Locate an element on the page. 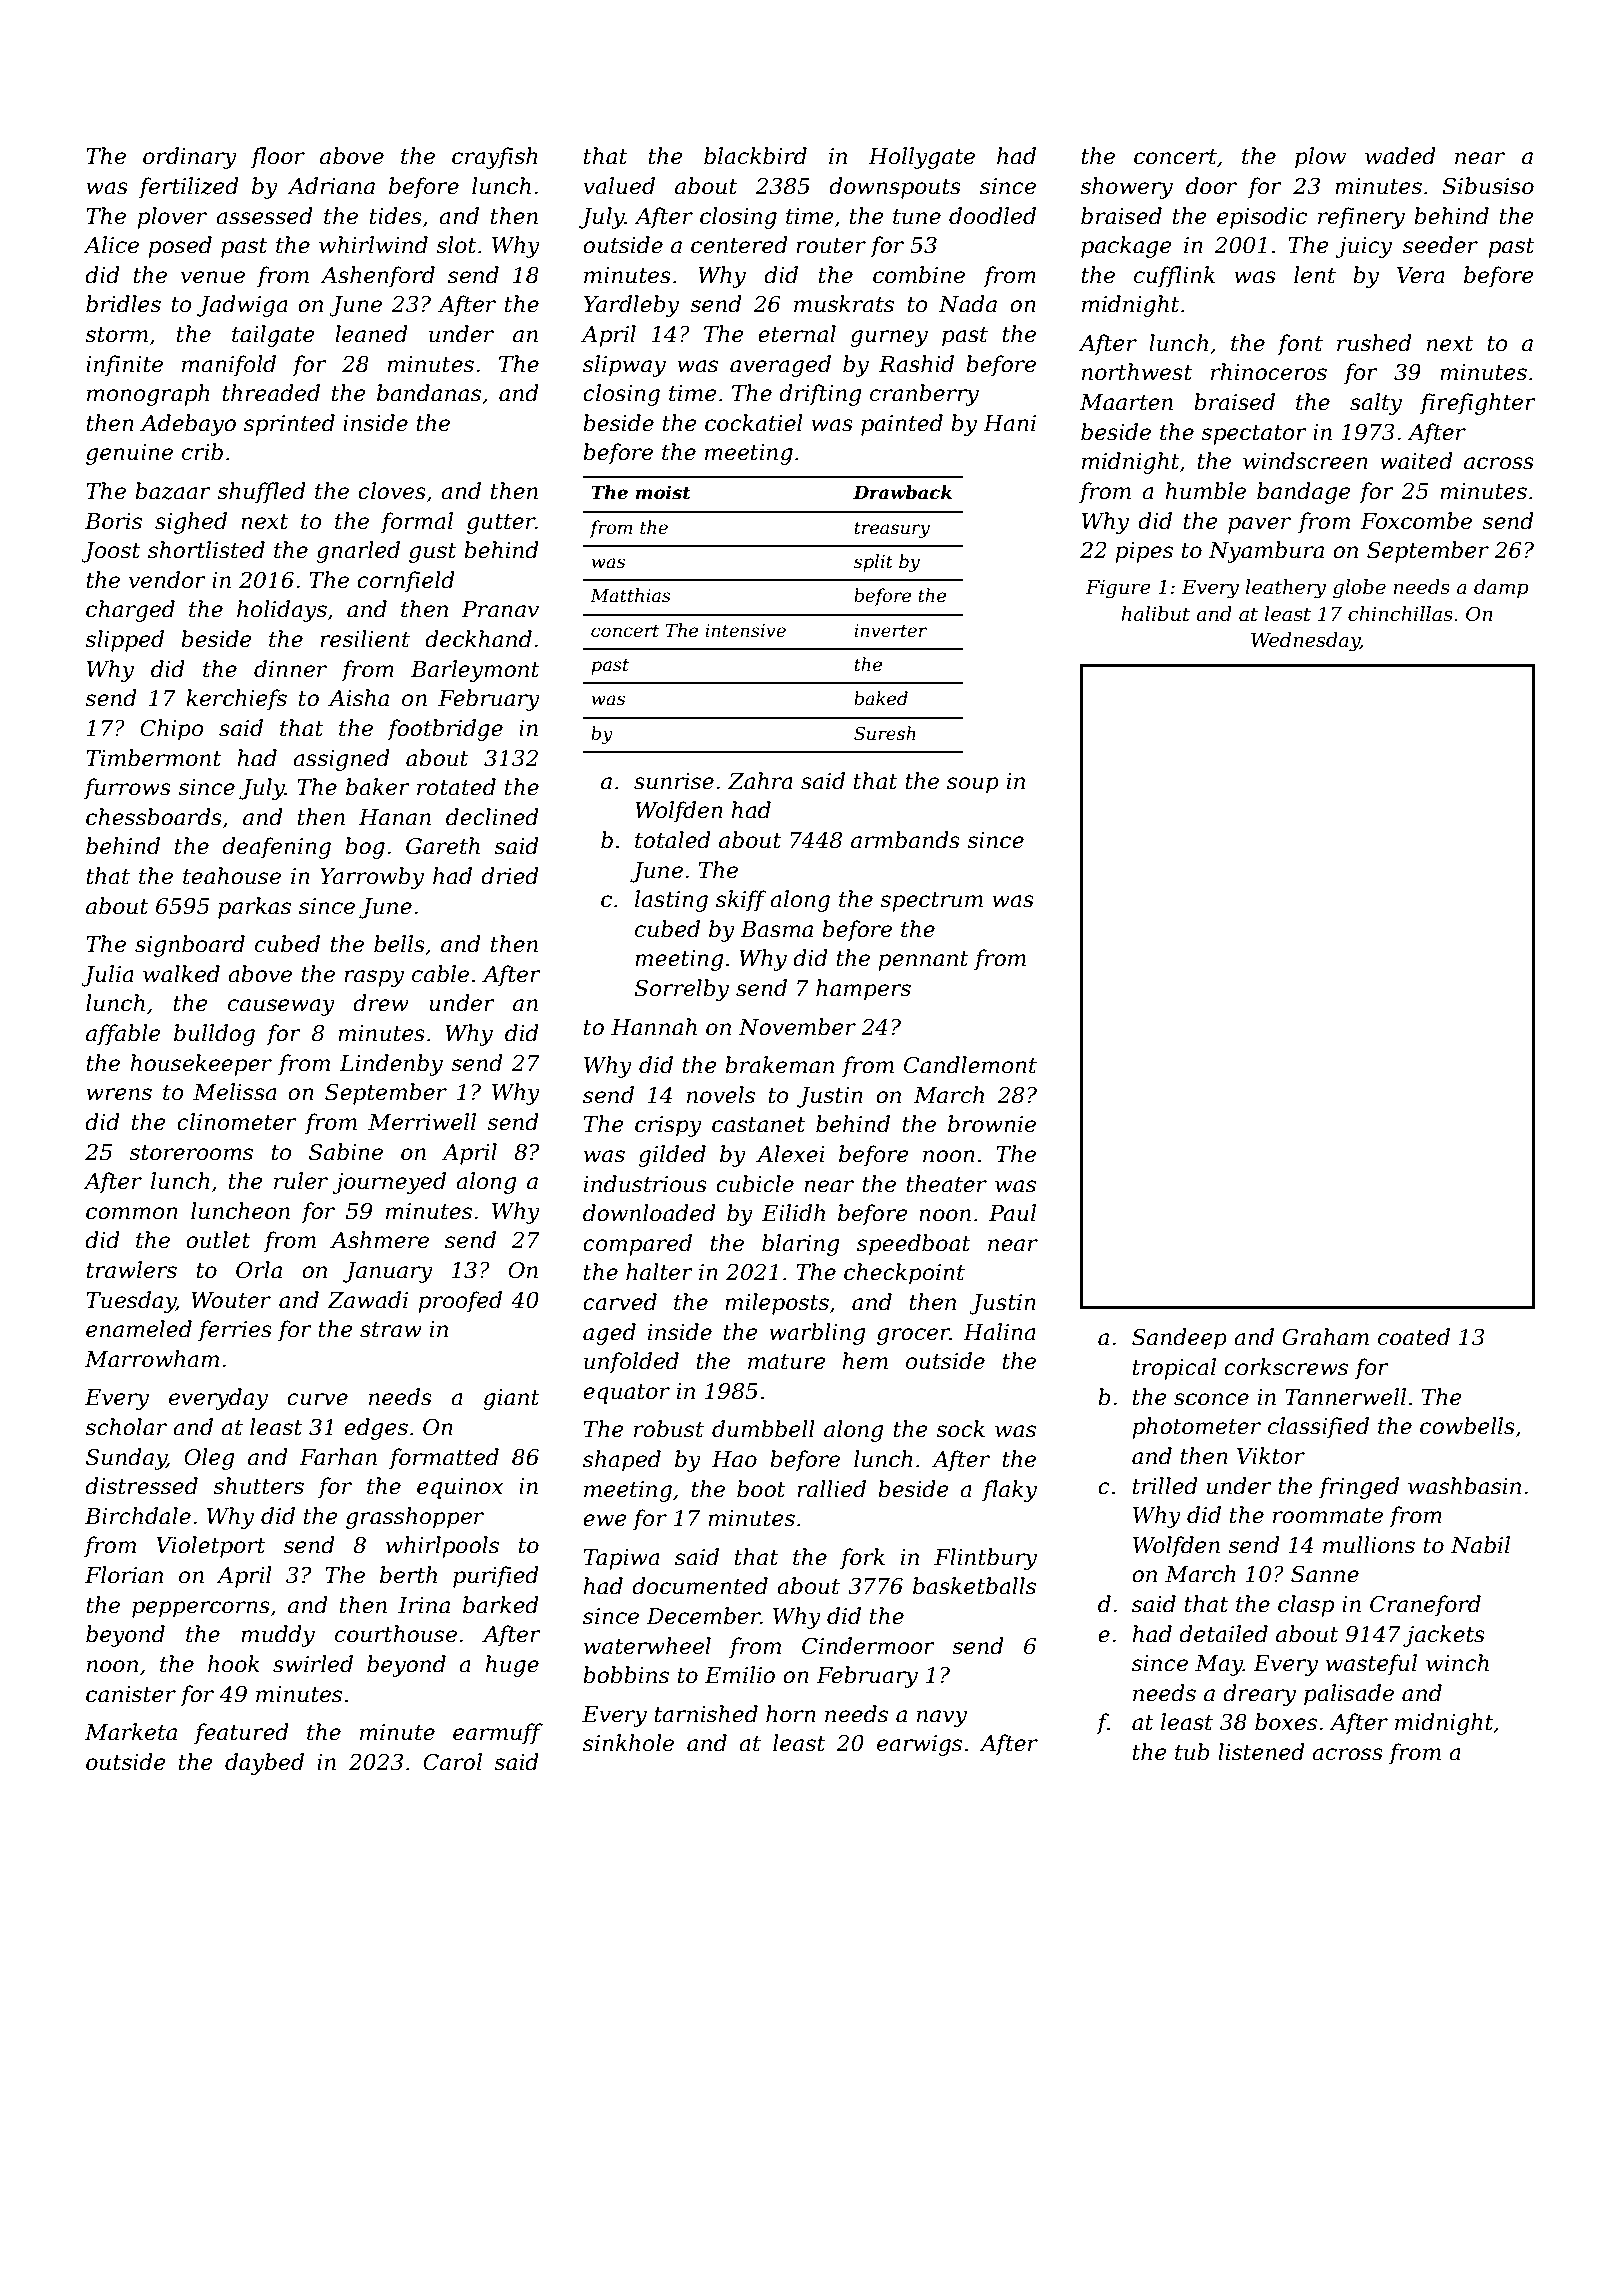  chinchillas is located at coordinates (1400, 614).
